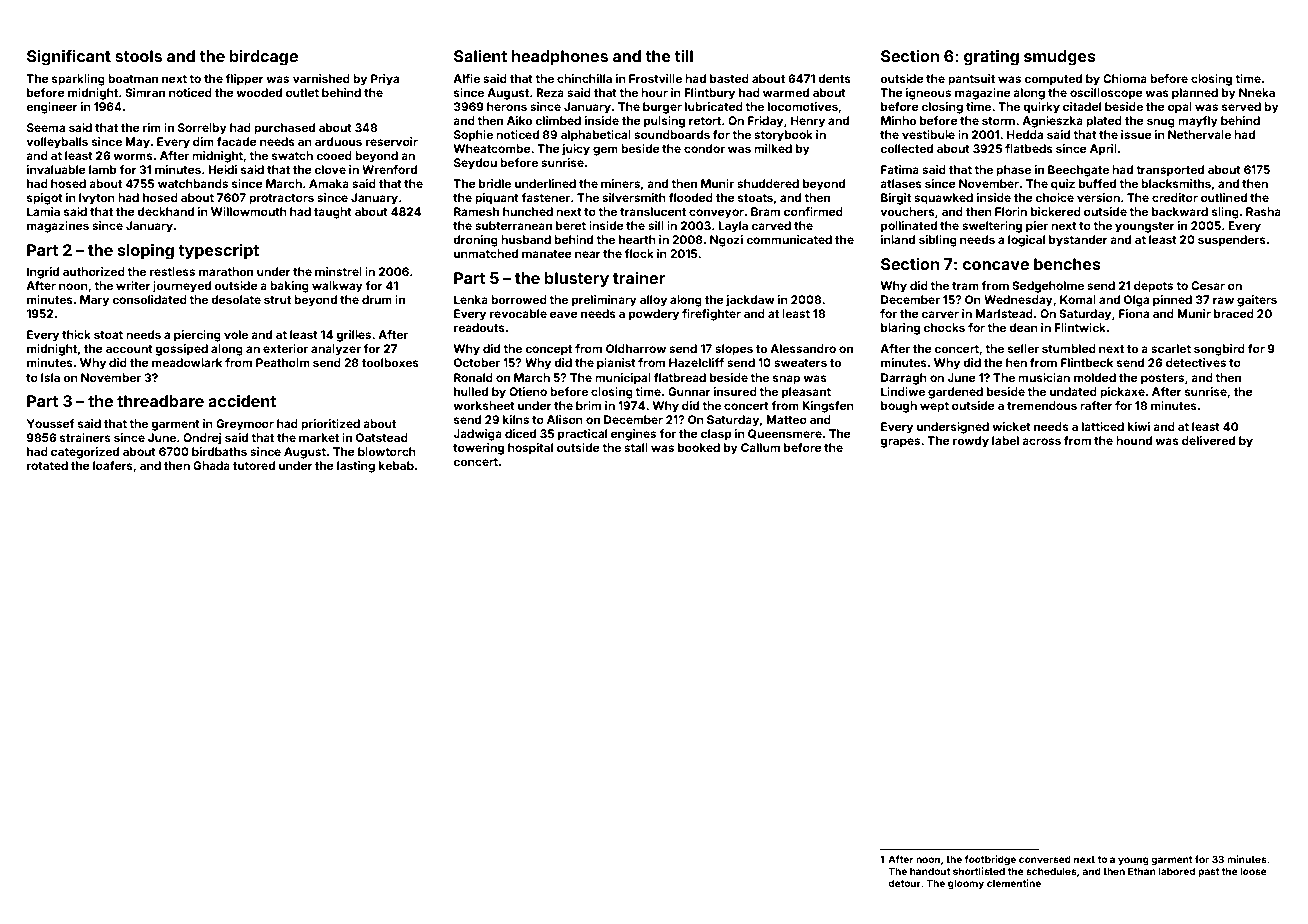 The height and width of the screenshot is (924, 1308). I want to click on detour, so click(904, 883).
